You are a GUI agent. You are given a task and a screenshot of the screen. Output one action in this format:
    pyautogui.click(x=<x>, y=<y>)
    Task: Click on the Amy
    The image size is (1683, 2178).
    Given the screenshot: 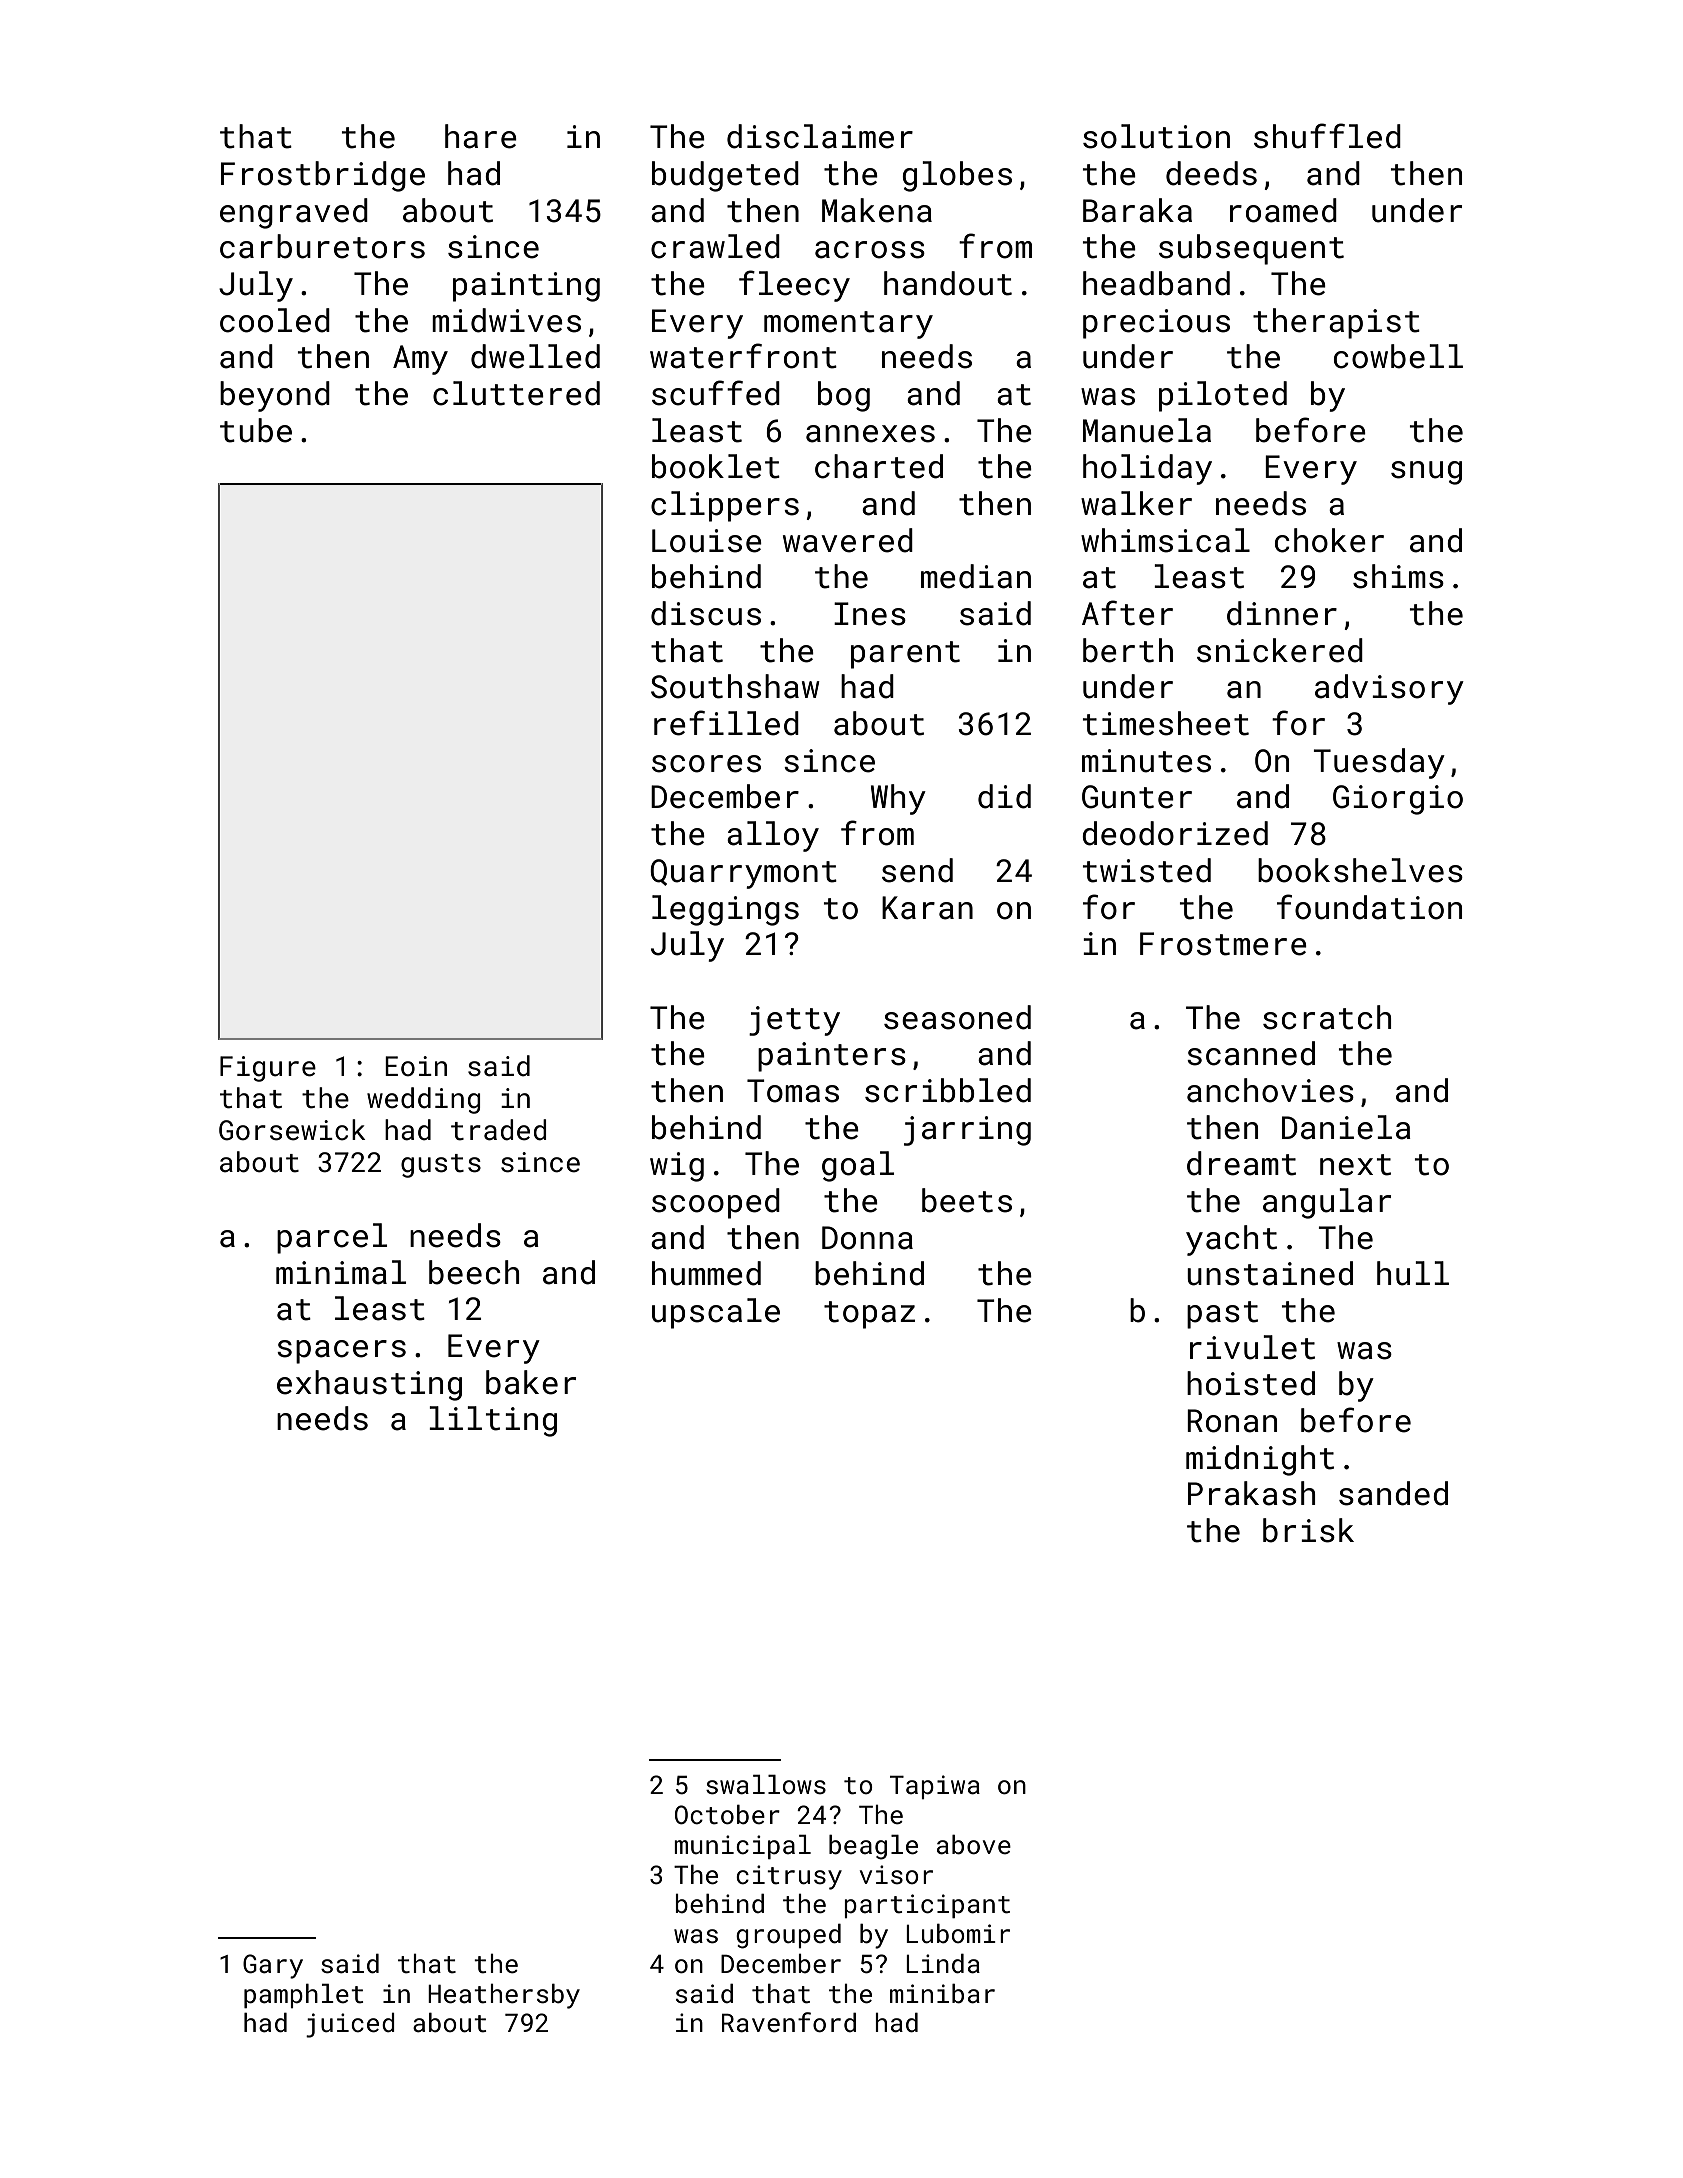 What is the action you would take?
    pyautogui.click(x=420, y=360)
